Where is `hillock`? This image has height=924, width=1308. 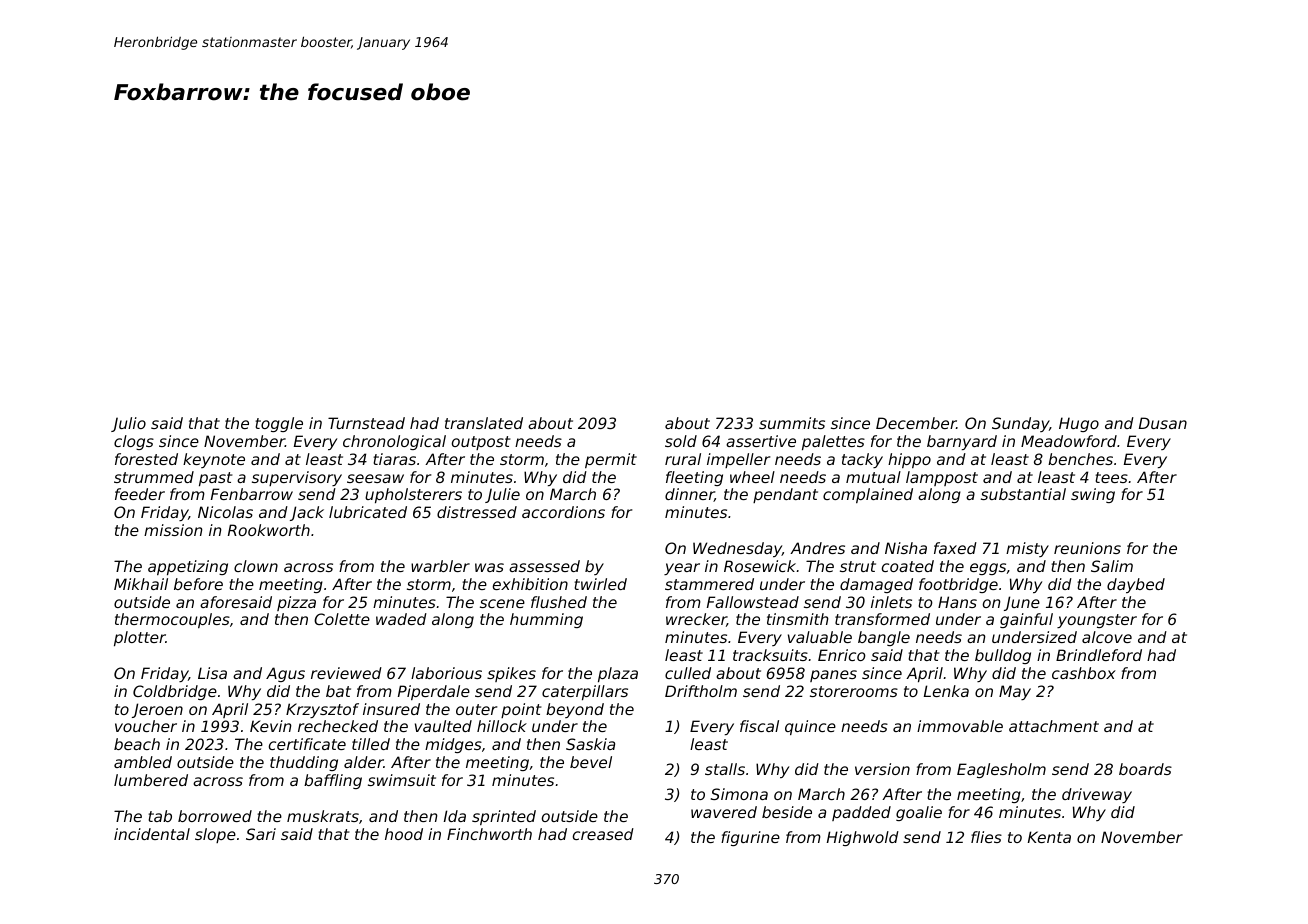
hillock is located at coordinates (502, 726).
